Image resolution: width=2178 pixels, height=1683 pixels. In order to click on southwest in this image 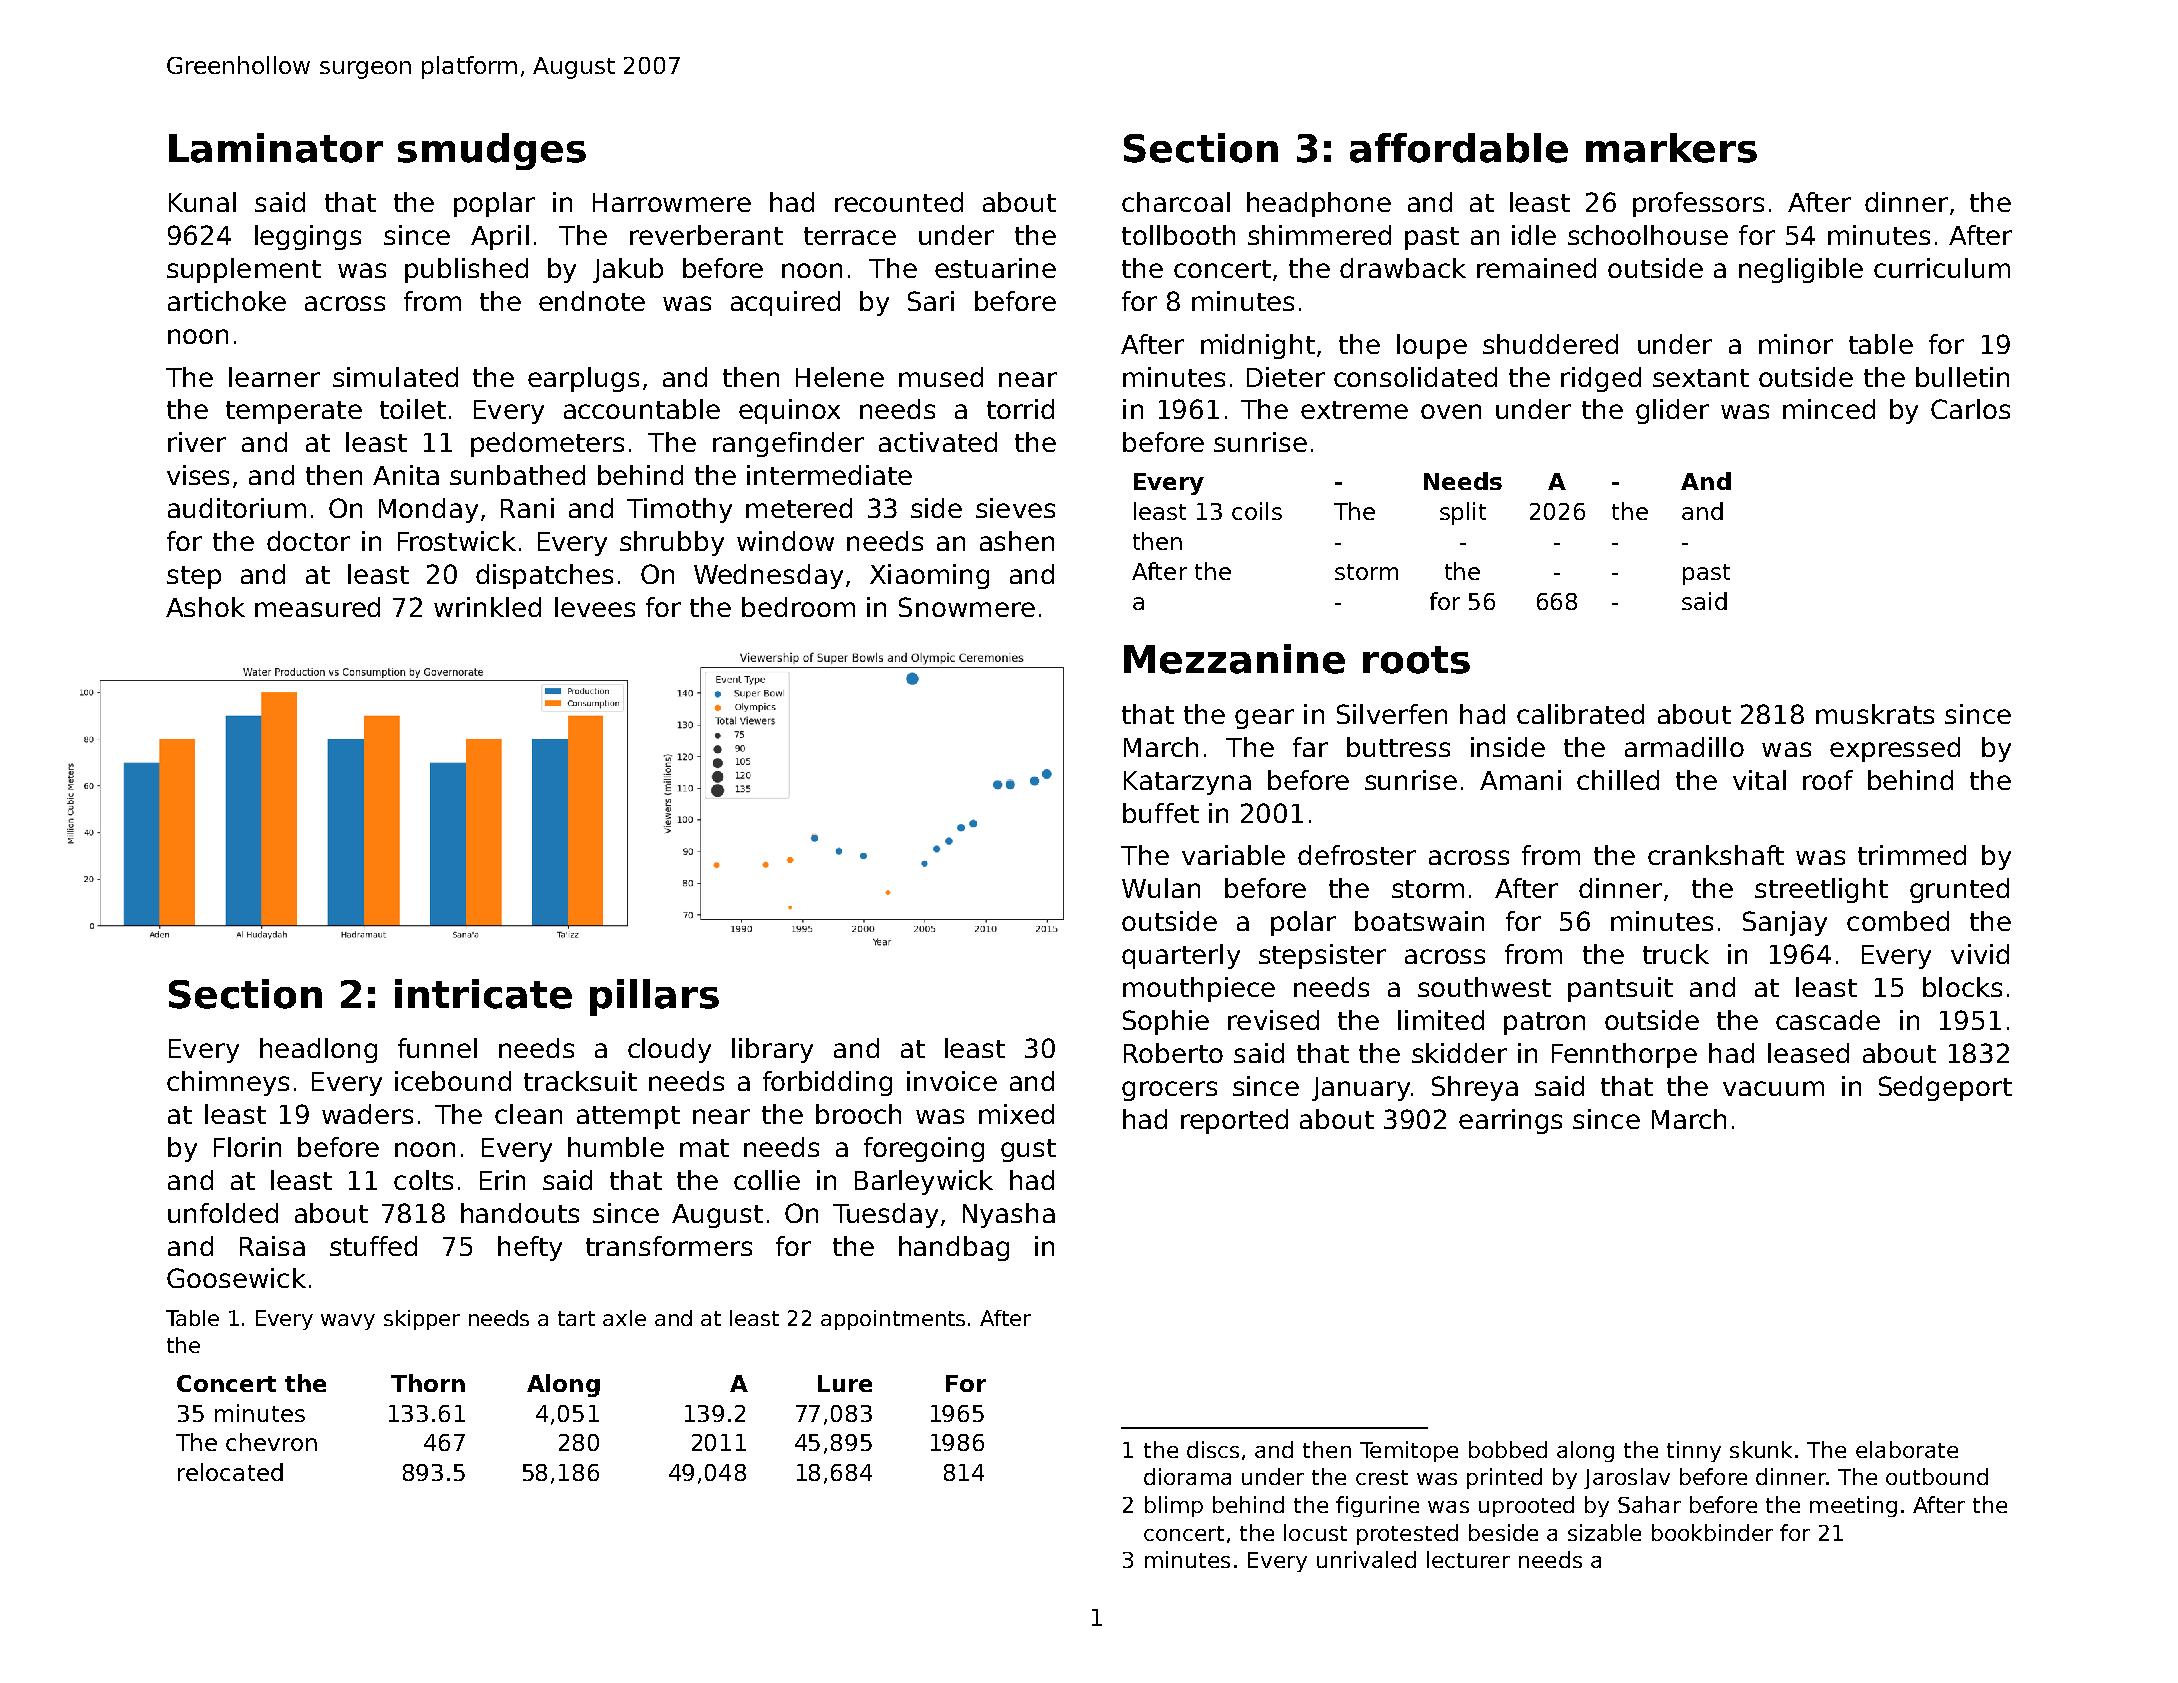, I will do `click(1484, 987)`.
